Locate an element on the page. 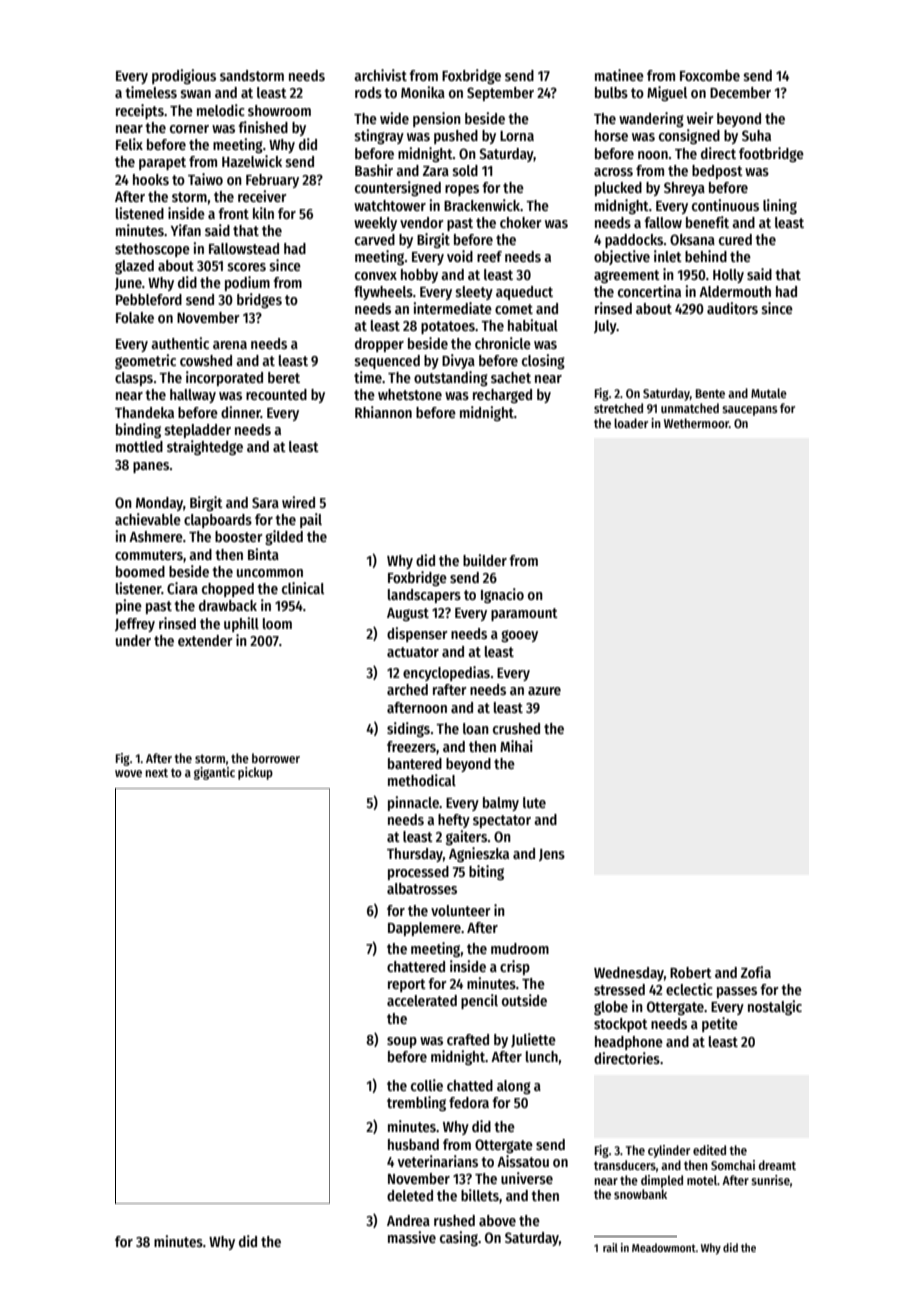 This page has width=924, height=1308. receipts is located at coordinates (140, 111).
